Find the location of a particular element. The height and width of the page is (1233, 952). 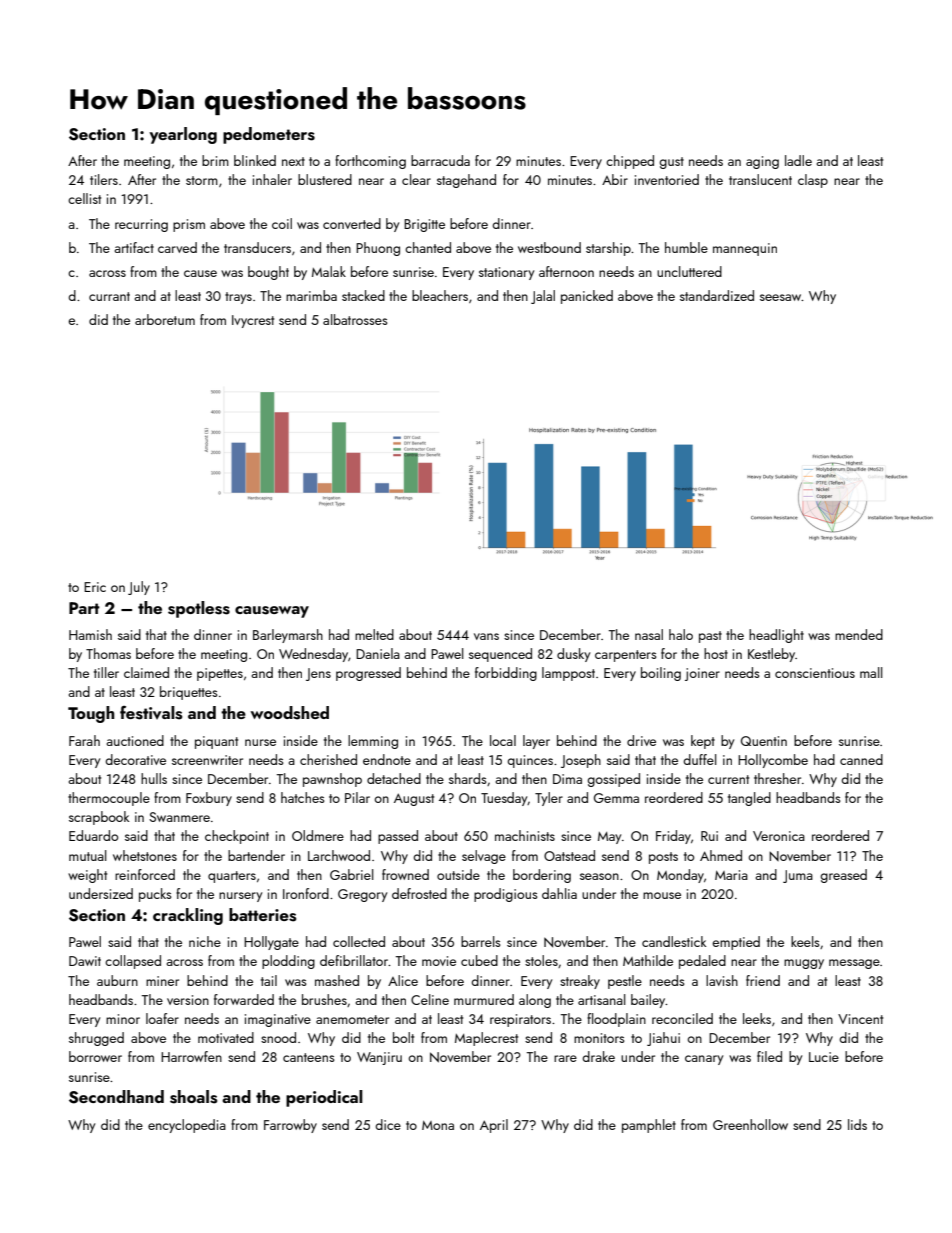

Harrowfen is located at coordinates (191, 1056).
